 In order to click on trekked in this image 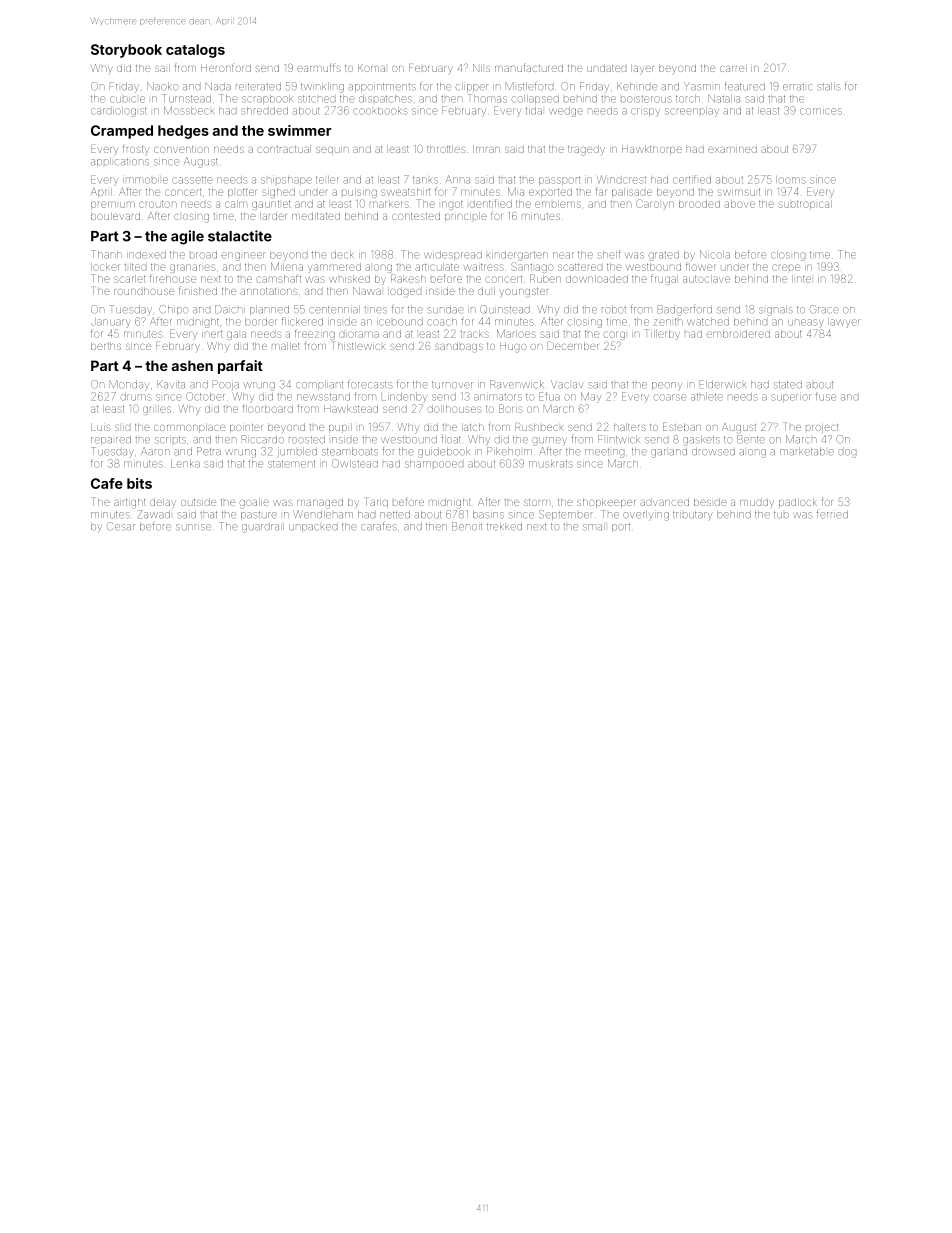, I will do `click(504, 527)`.
